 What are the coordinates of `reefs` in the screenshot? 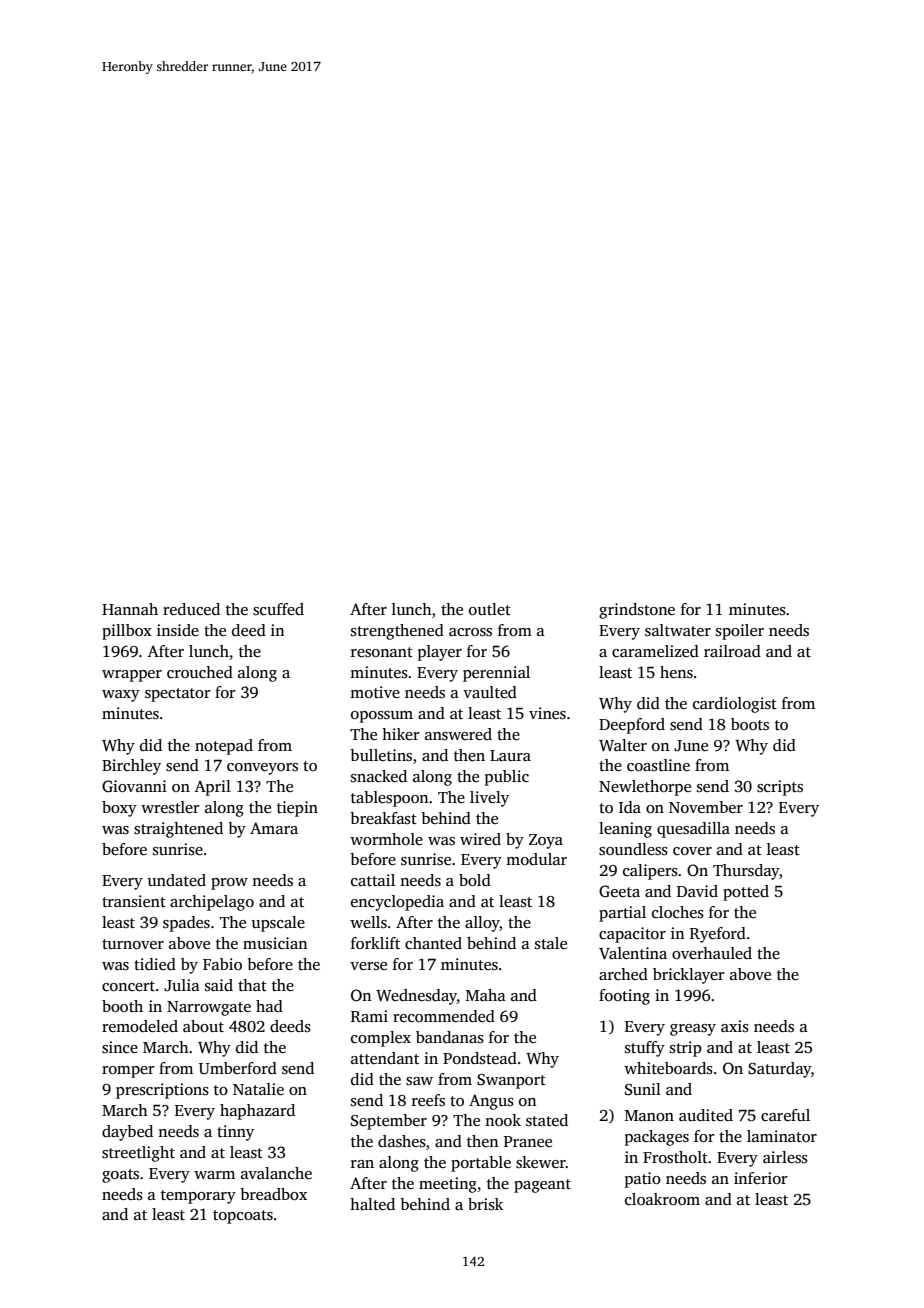 It's located at (428, 1100).
